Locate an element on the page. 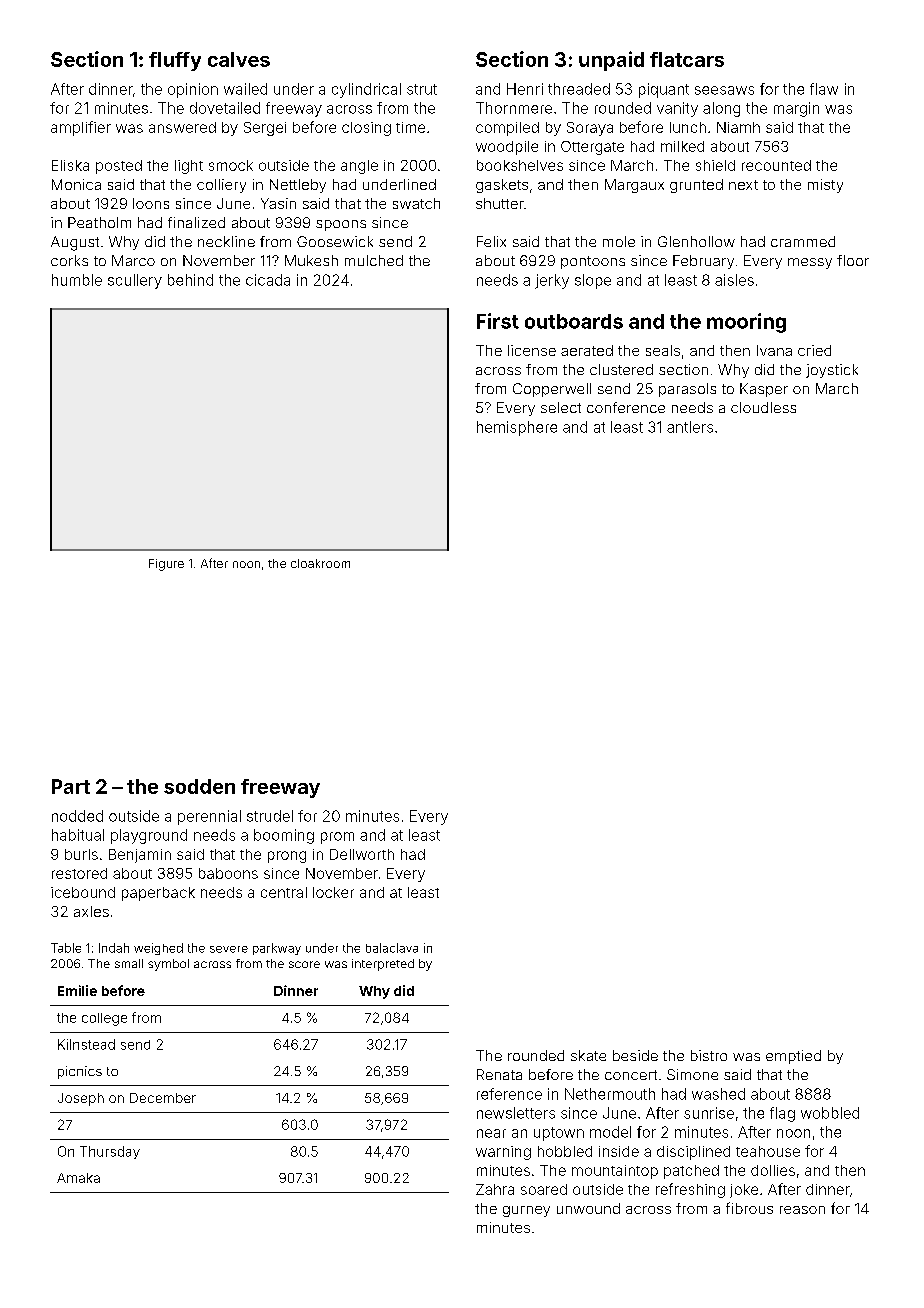 The width and height of the document is (924, 1308). fluffy is located at coordinates (175, 61).
